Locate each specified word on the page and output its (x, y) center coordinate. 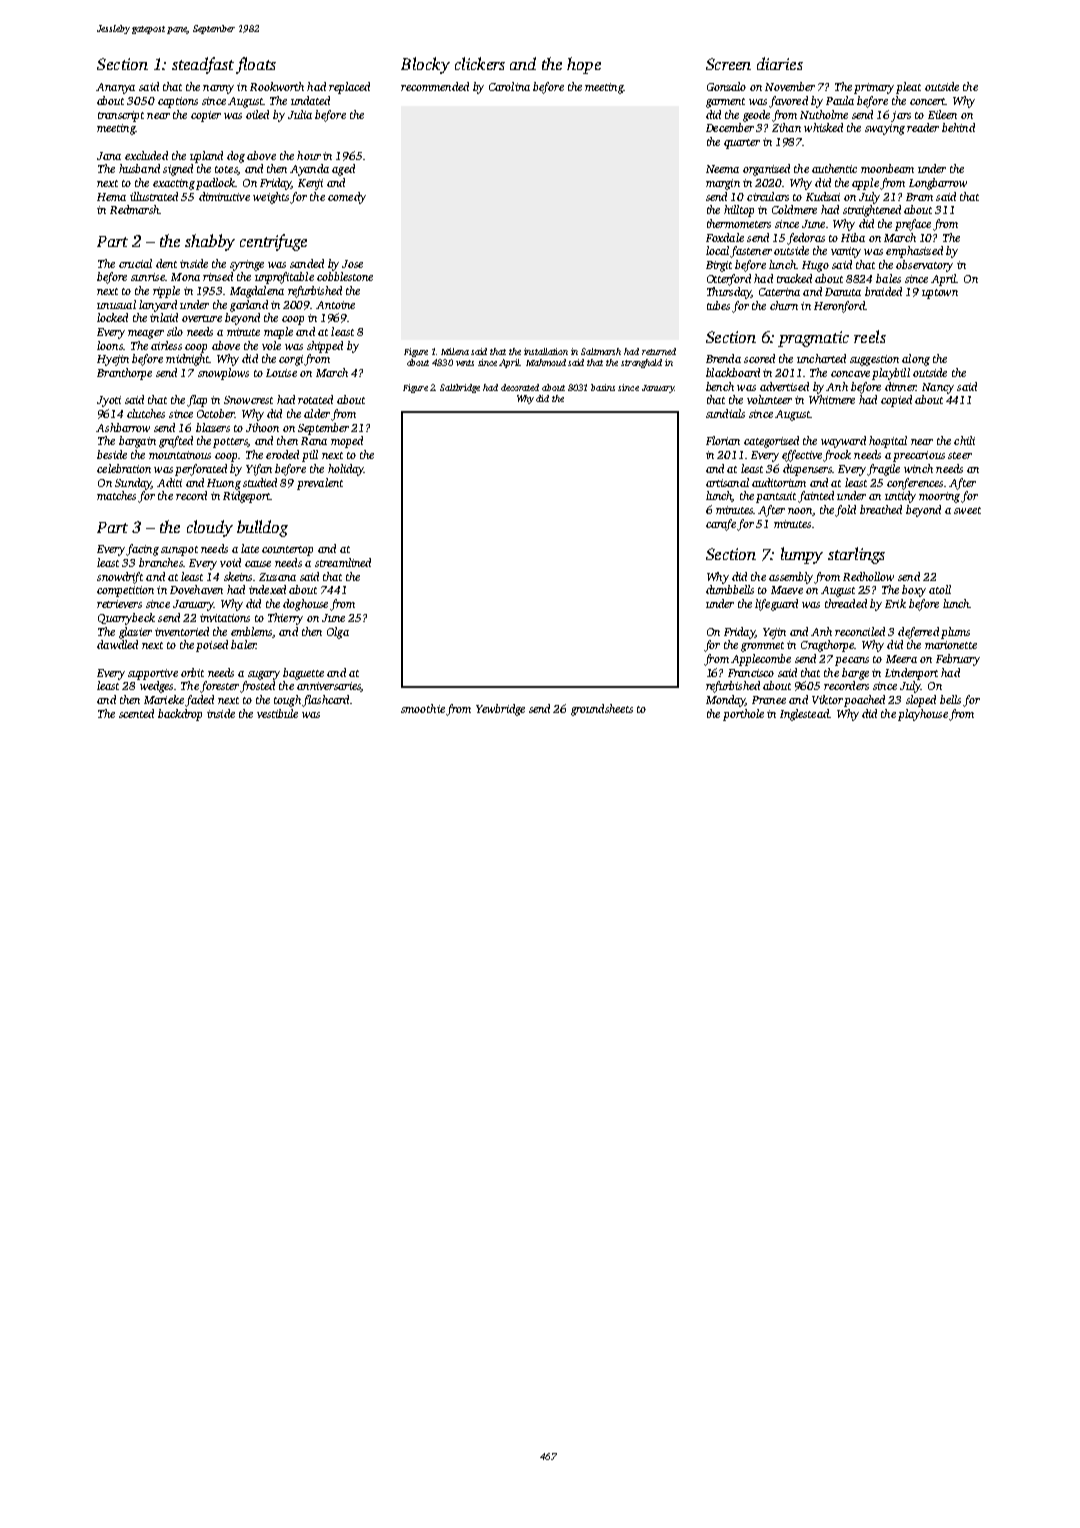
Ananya (115, 88)
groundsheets (602, 710)
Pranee (769, 700)
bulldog (262, 528)
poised (212, 646)
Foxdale (725, 237)
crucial (135, 263)
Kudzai (823, 196)
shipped (325, 347)
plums (955, 633)
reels (870, 336)
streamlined (343, 562)
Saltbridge (460, 388)
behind (958, 127)
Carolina (509, 86)
